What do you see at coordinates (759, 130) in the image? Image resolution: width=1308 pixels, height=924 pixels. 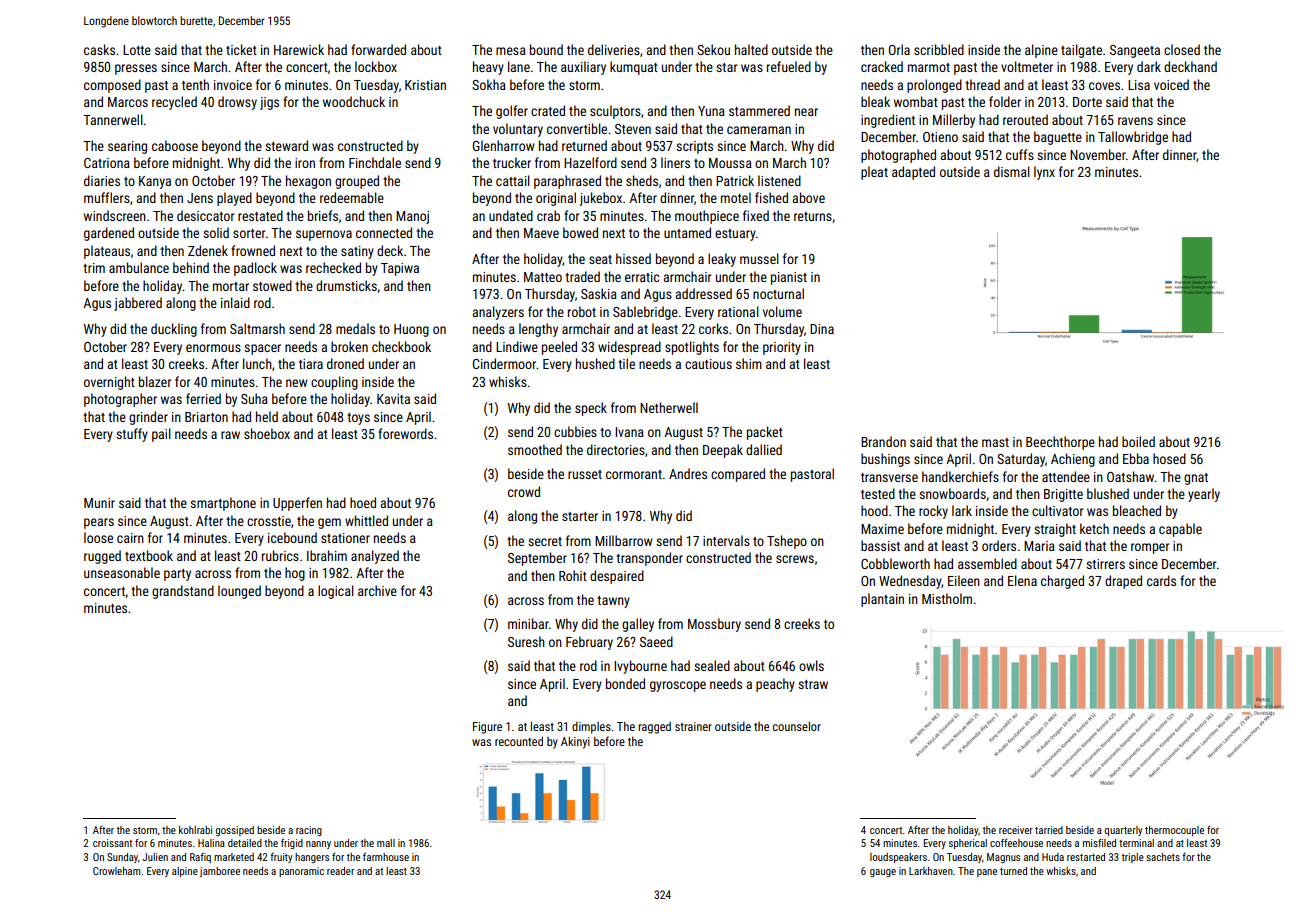 I see `cameraman` at bounding box center [759, 130].
